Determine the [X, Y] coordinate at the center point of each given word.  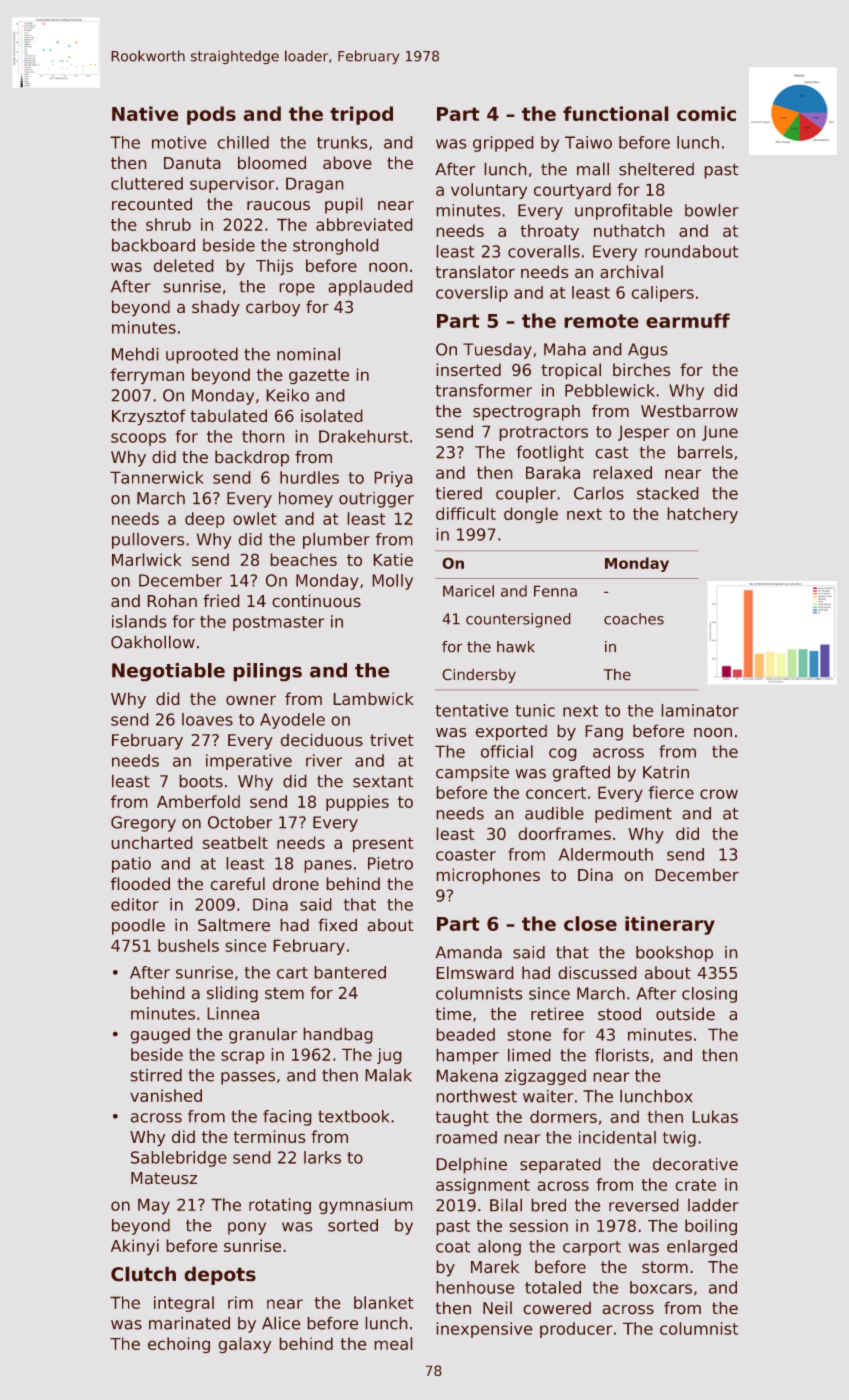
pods [211, 115]
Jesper [643, 433]
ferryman [147, 376]
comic [706, 113]
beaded [466, 1034]
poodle [138, 927]
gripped [503, 144]
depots [220, 1276]
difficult [466, 513]
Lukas [715, 1116]
